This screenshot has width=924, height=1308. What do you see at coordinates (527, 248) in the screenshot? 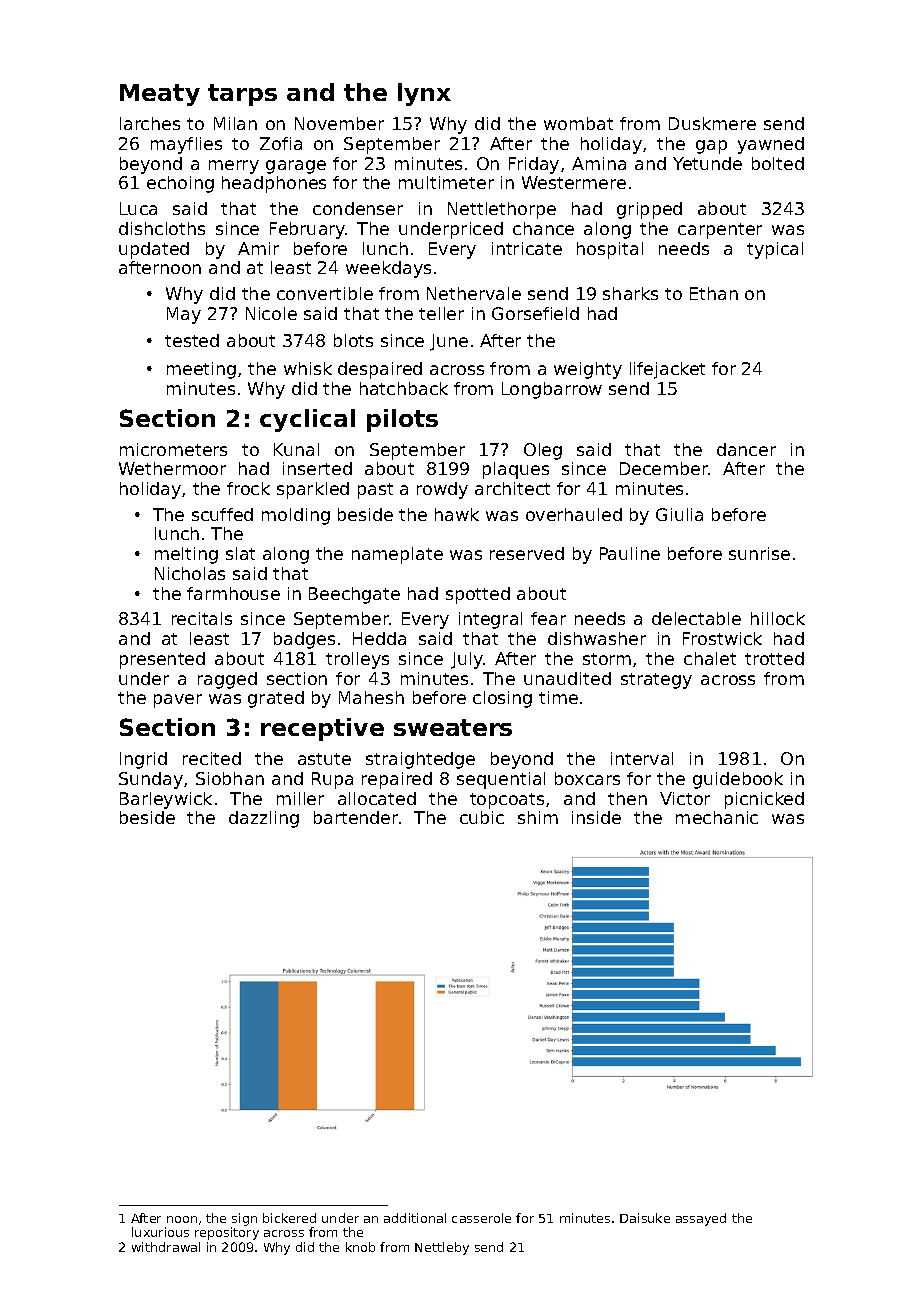
I see `intricate` at bounding box center [527, 248].
